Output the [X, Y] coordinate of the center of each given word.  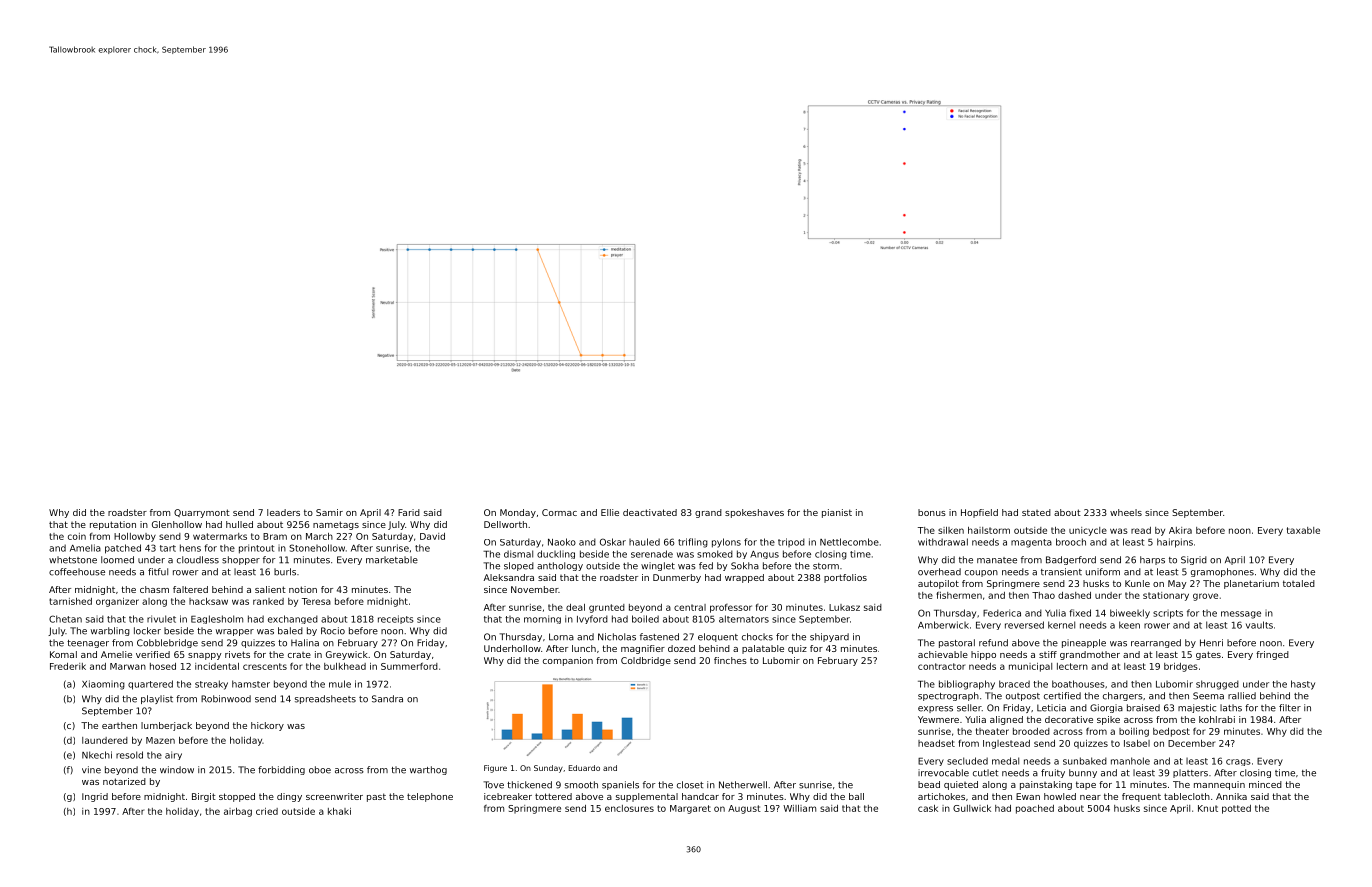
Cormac [559, 512]
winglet [658, 566]
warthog [428, 770]
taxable [1303, 530]
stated [1036, 512]
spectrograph [948, 696]
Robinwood [226, 699]
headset [936, 743]
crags [1238, 762]
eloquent [718, 637]
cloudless [198, 560]
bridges [1181, 667]
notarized [124, 781]
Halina [305, 643]
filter [1290, 708]
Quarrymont [202, 513]
